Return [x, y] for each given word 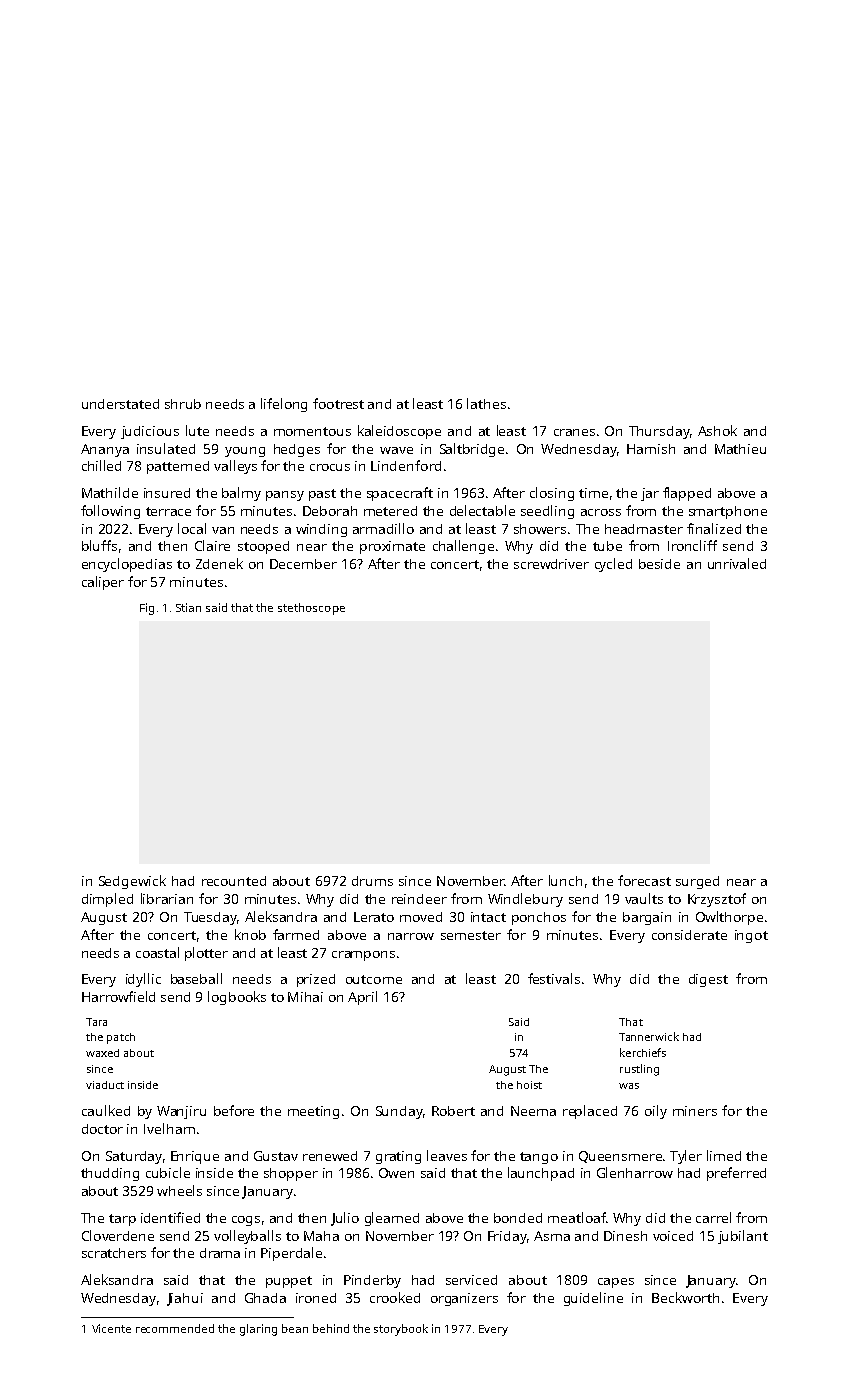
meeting [313, 1112]
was [629, 1086]
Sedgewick [132, 882]
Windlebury [525, 900]
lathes [486, 403]
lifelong [284, 405]
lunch [565, 880]
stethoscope [311, 609]
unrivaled [737, 563]
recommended [175, 1328]
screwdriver [551, 564]
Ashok [717, 430]
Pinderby [372, 1281]
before [234, 1110]
